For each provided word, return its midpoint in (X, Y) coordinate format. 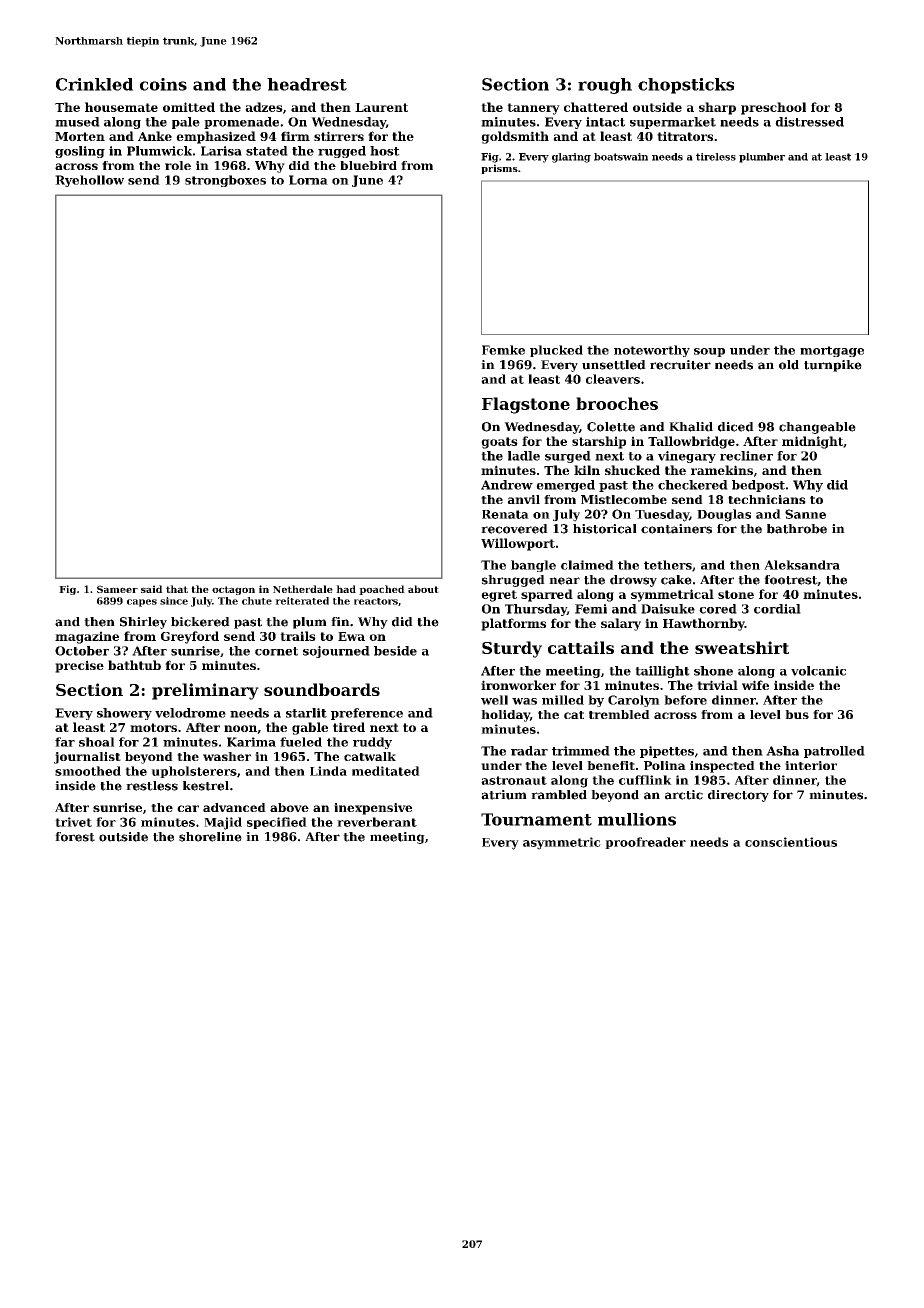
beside (395, 651)
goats (499, 443)
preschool (773, 108)
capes (142, 603)
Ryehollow (89, 181)
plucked (556, 351)
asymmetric (562, 843)
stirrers (339, 136)
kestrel (206, 786)
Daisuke (668, 609)
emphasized (216, 137)
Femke (503, 350)
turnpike (833, 366)
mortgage (832, 351)
